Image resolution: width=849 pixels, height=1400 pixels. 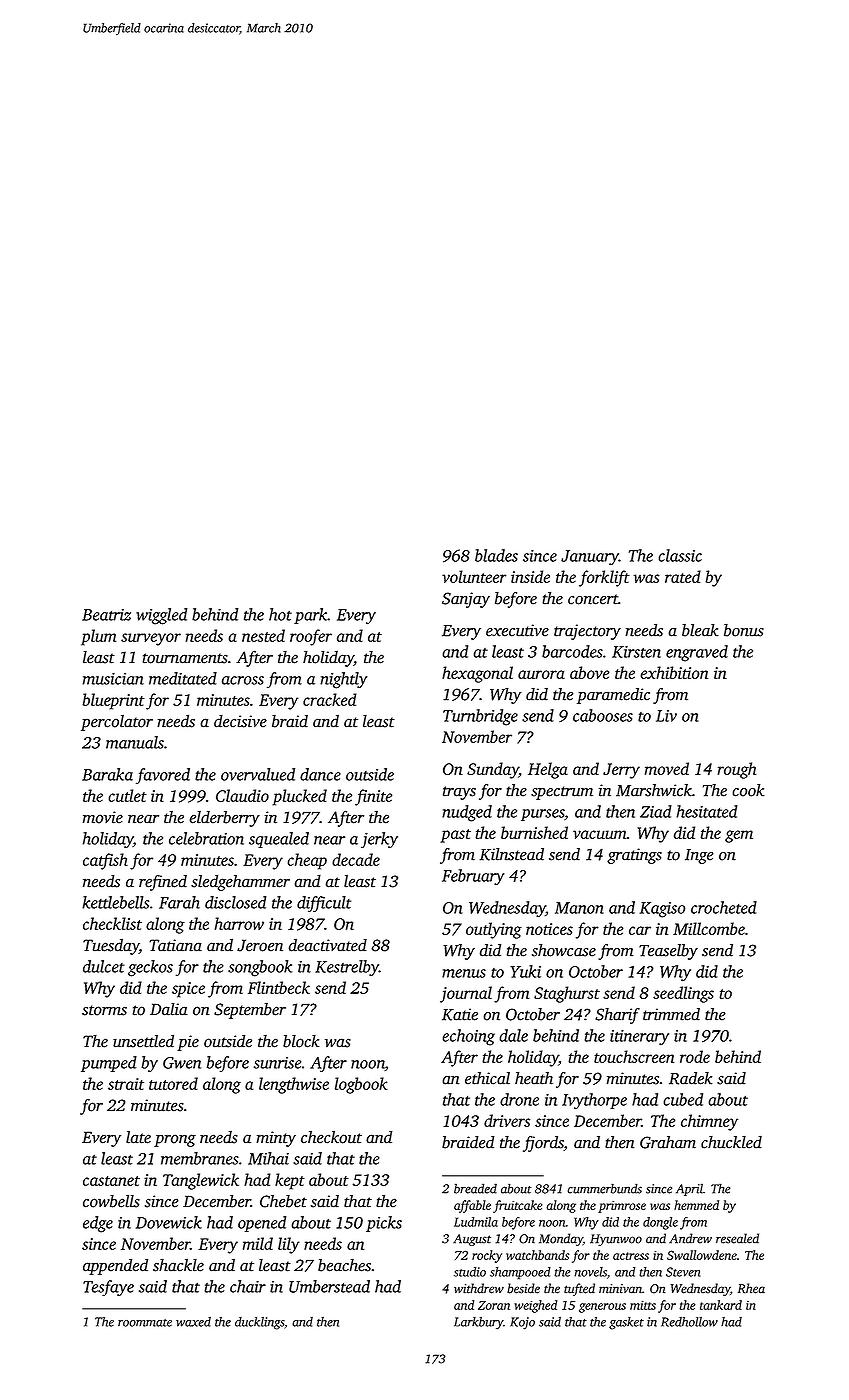 What do you see at coordinates (594, 1101) in the screenshot?
I see `Ivythorpe` at bounding box center [594, 1101].
